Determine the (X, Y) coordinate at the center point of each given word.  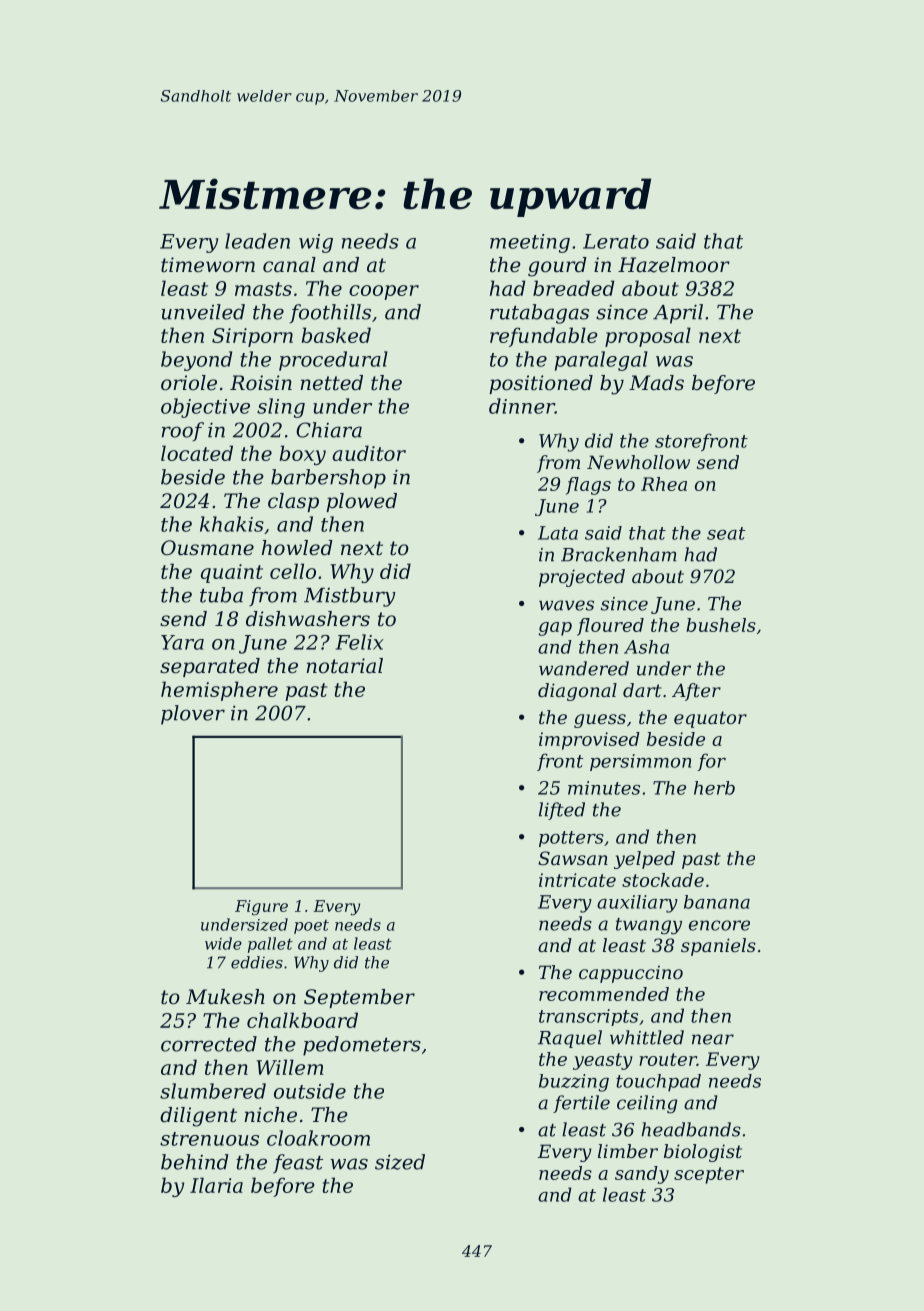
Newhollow (638, 462)
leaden (257, 241)
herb (714, 788)
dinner (522, 406)
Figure (261, 908)
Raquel (570, 1039)
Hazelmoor (674, 265)
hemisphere (219, 691)
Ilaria (216, 1185)
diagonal (577, 692)
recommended (604, 994)
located (197, 453)
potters (571, 839)
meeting (530, 243)
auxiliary (637, 904)
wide (223, 943)
